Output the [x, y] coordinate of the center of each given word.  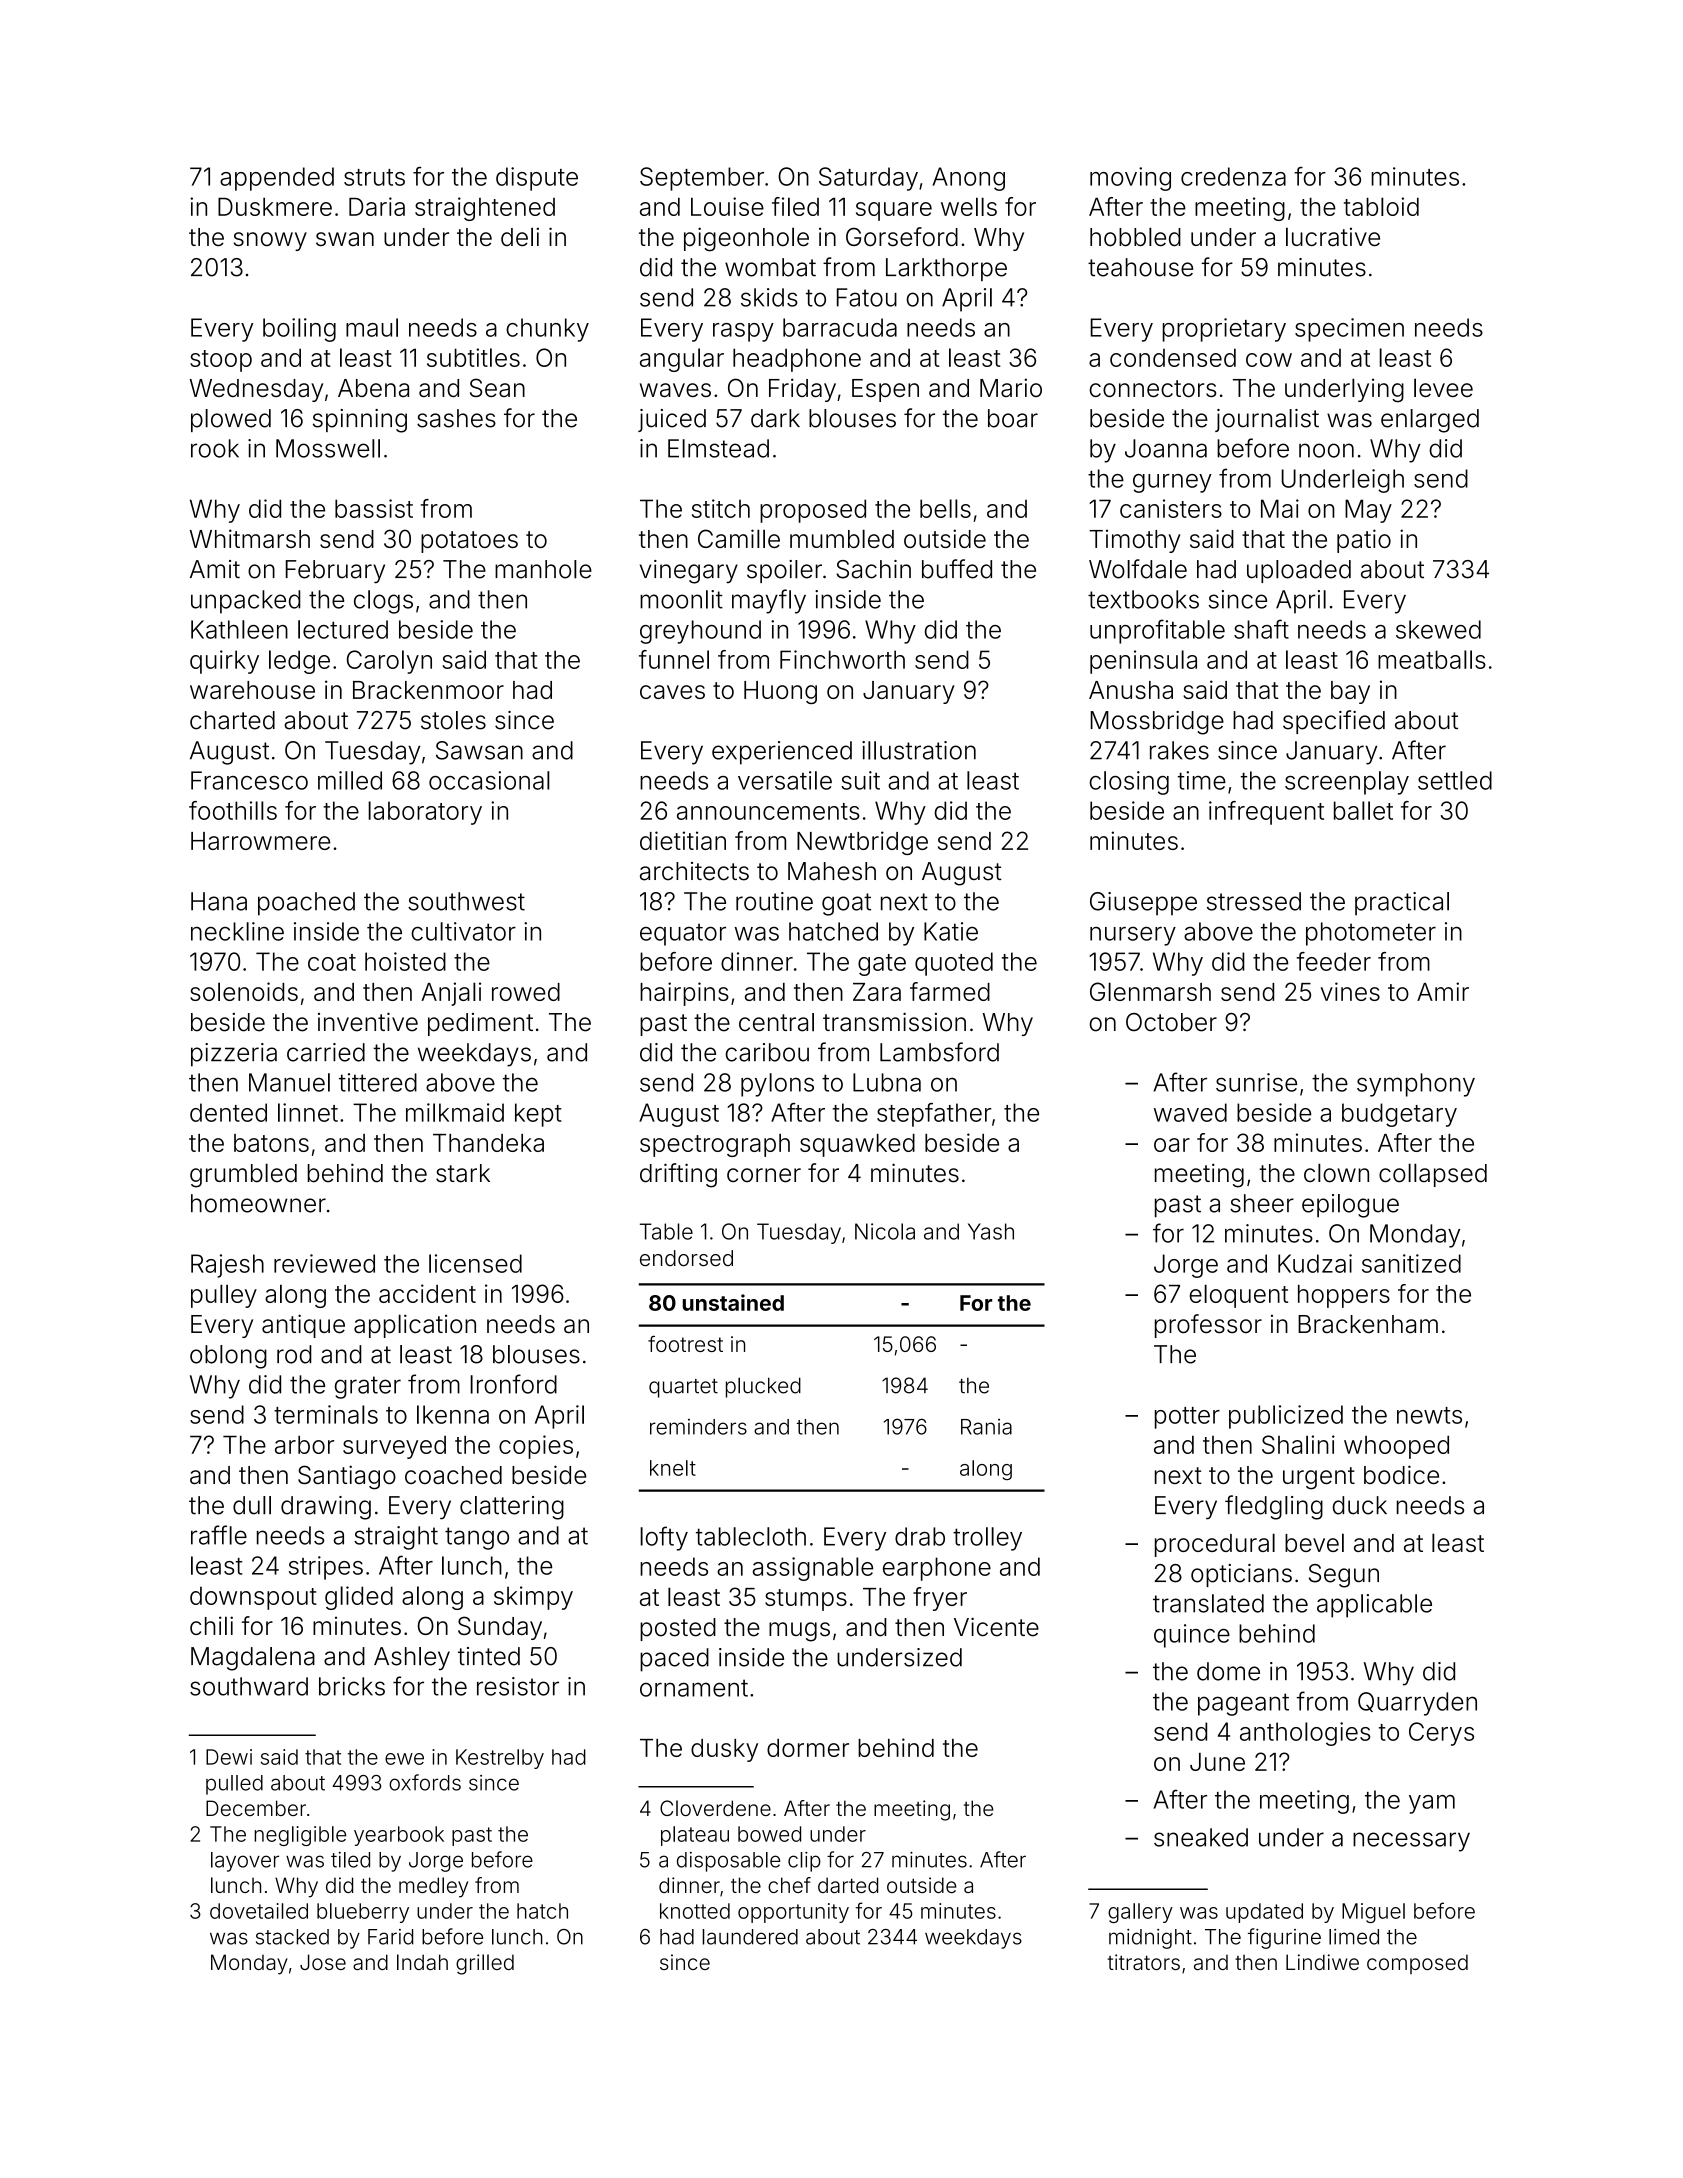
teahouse [1140, 267]
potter [1187, 1418]
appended [277, 179]
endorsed [686, 1258]
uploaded [1299, 571]
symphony [1416, 1085]
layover [245, 1862]
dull [252, 1505]
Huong [780, 692]
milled [350, 780]
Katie [951, 931]
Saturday [868, 179]
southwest [466, 901]
